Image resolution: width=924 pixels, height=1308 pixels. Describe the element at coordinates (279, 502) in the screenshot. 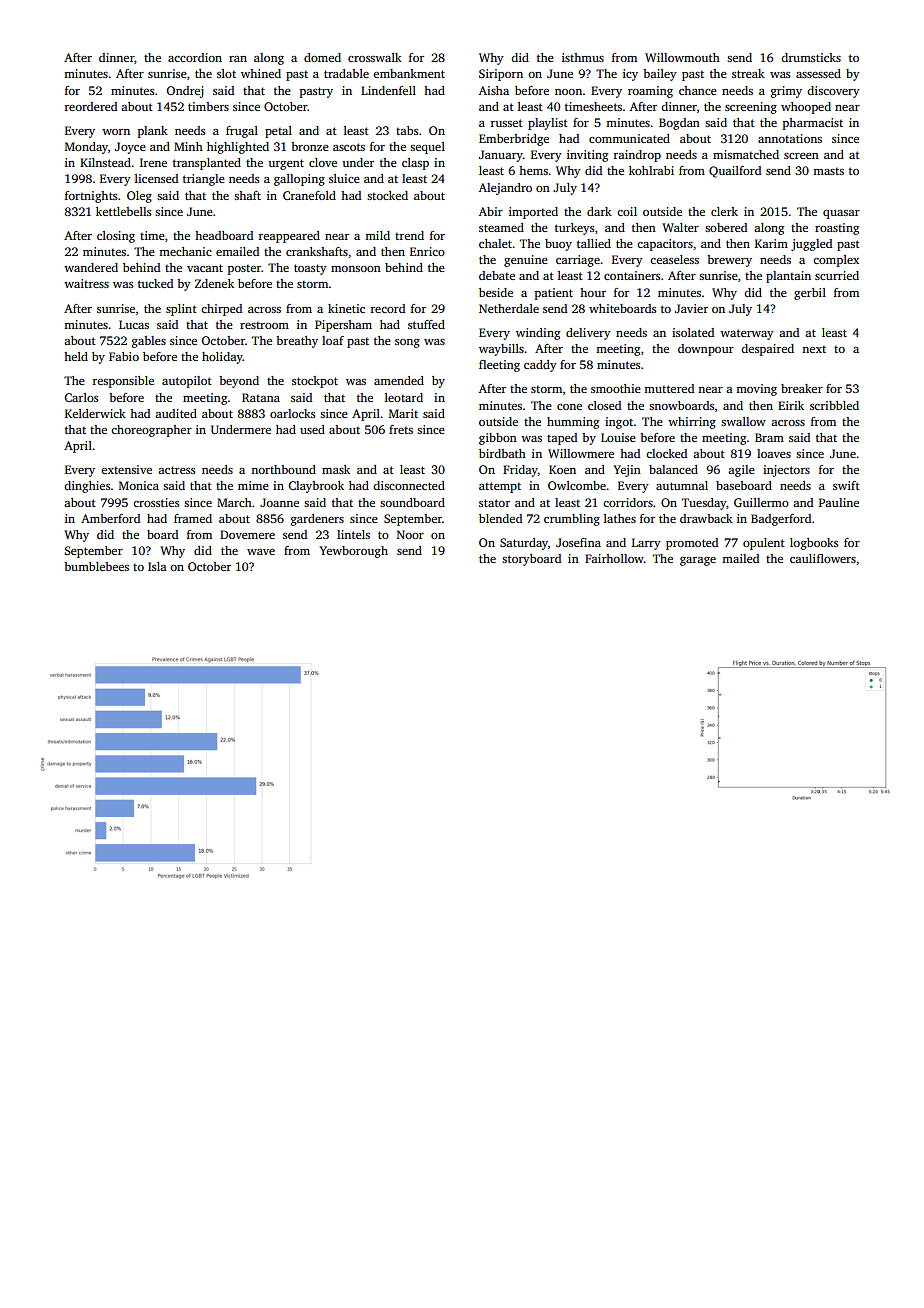

I see `Joanne` at that location.
